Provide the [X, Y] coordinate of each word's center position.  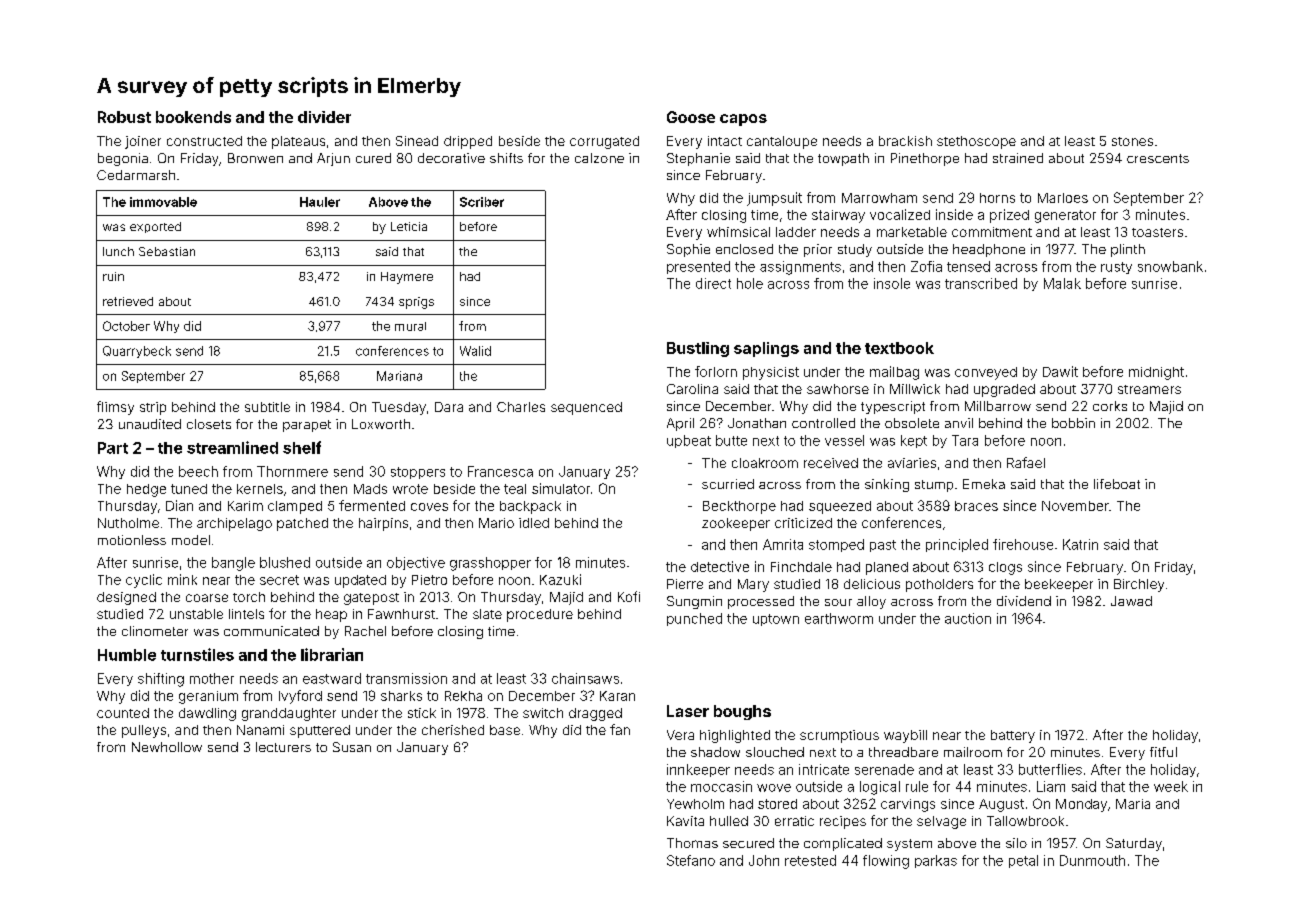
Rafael [1026, 462]
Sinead [417, 141]
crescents [1158, 158]
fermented [372, 505]
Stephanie [698, 159]
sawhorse [838, 389]
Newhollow [167, 747]
